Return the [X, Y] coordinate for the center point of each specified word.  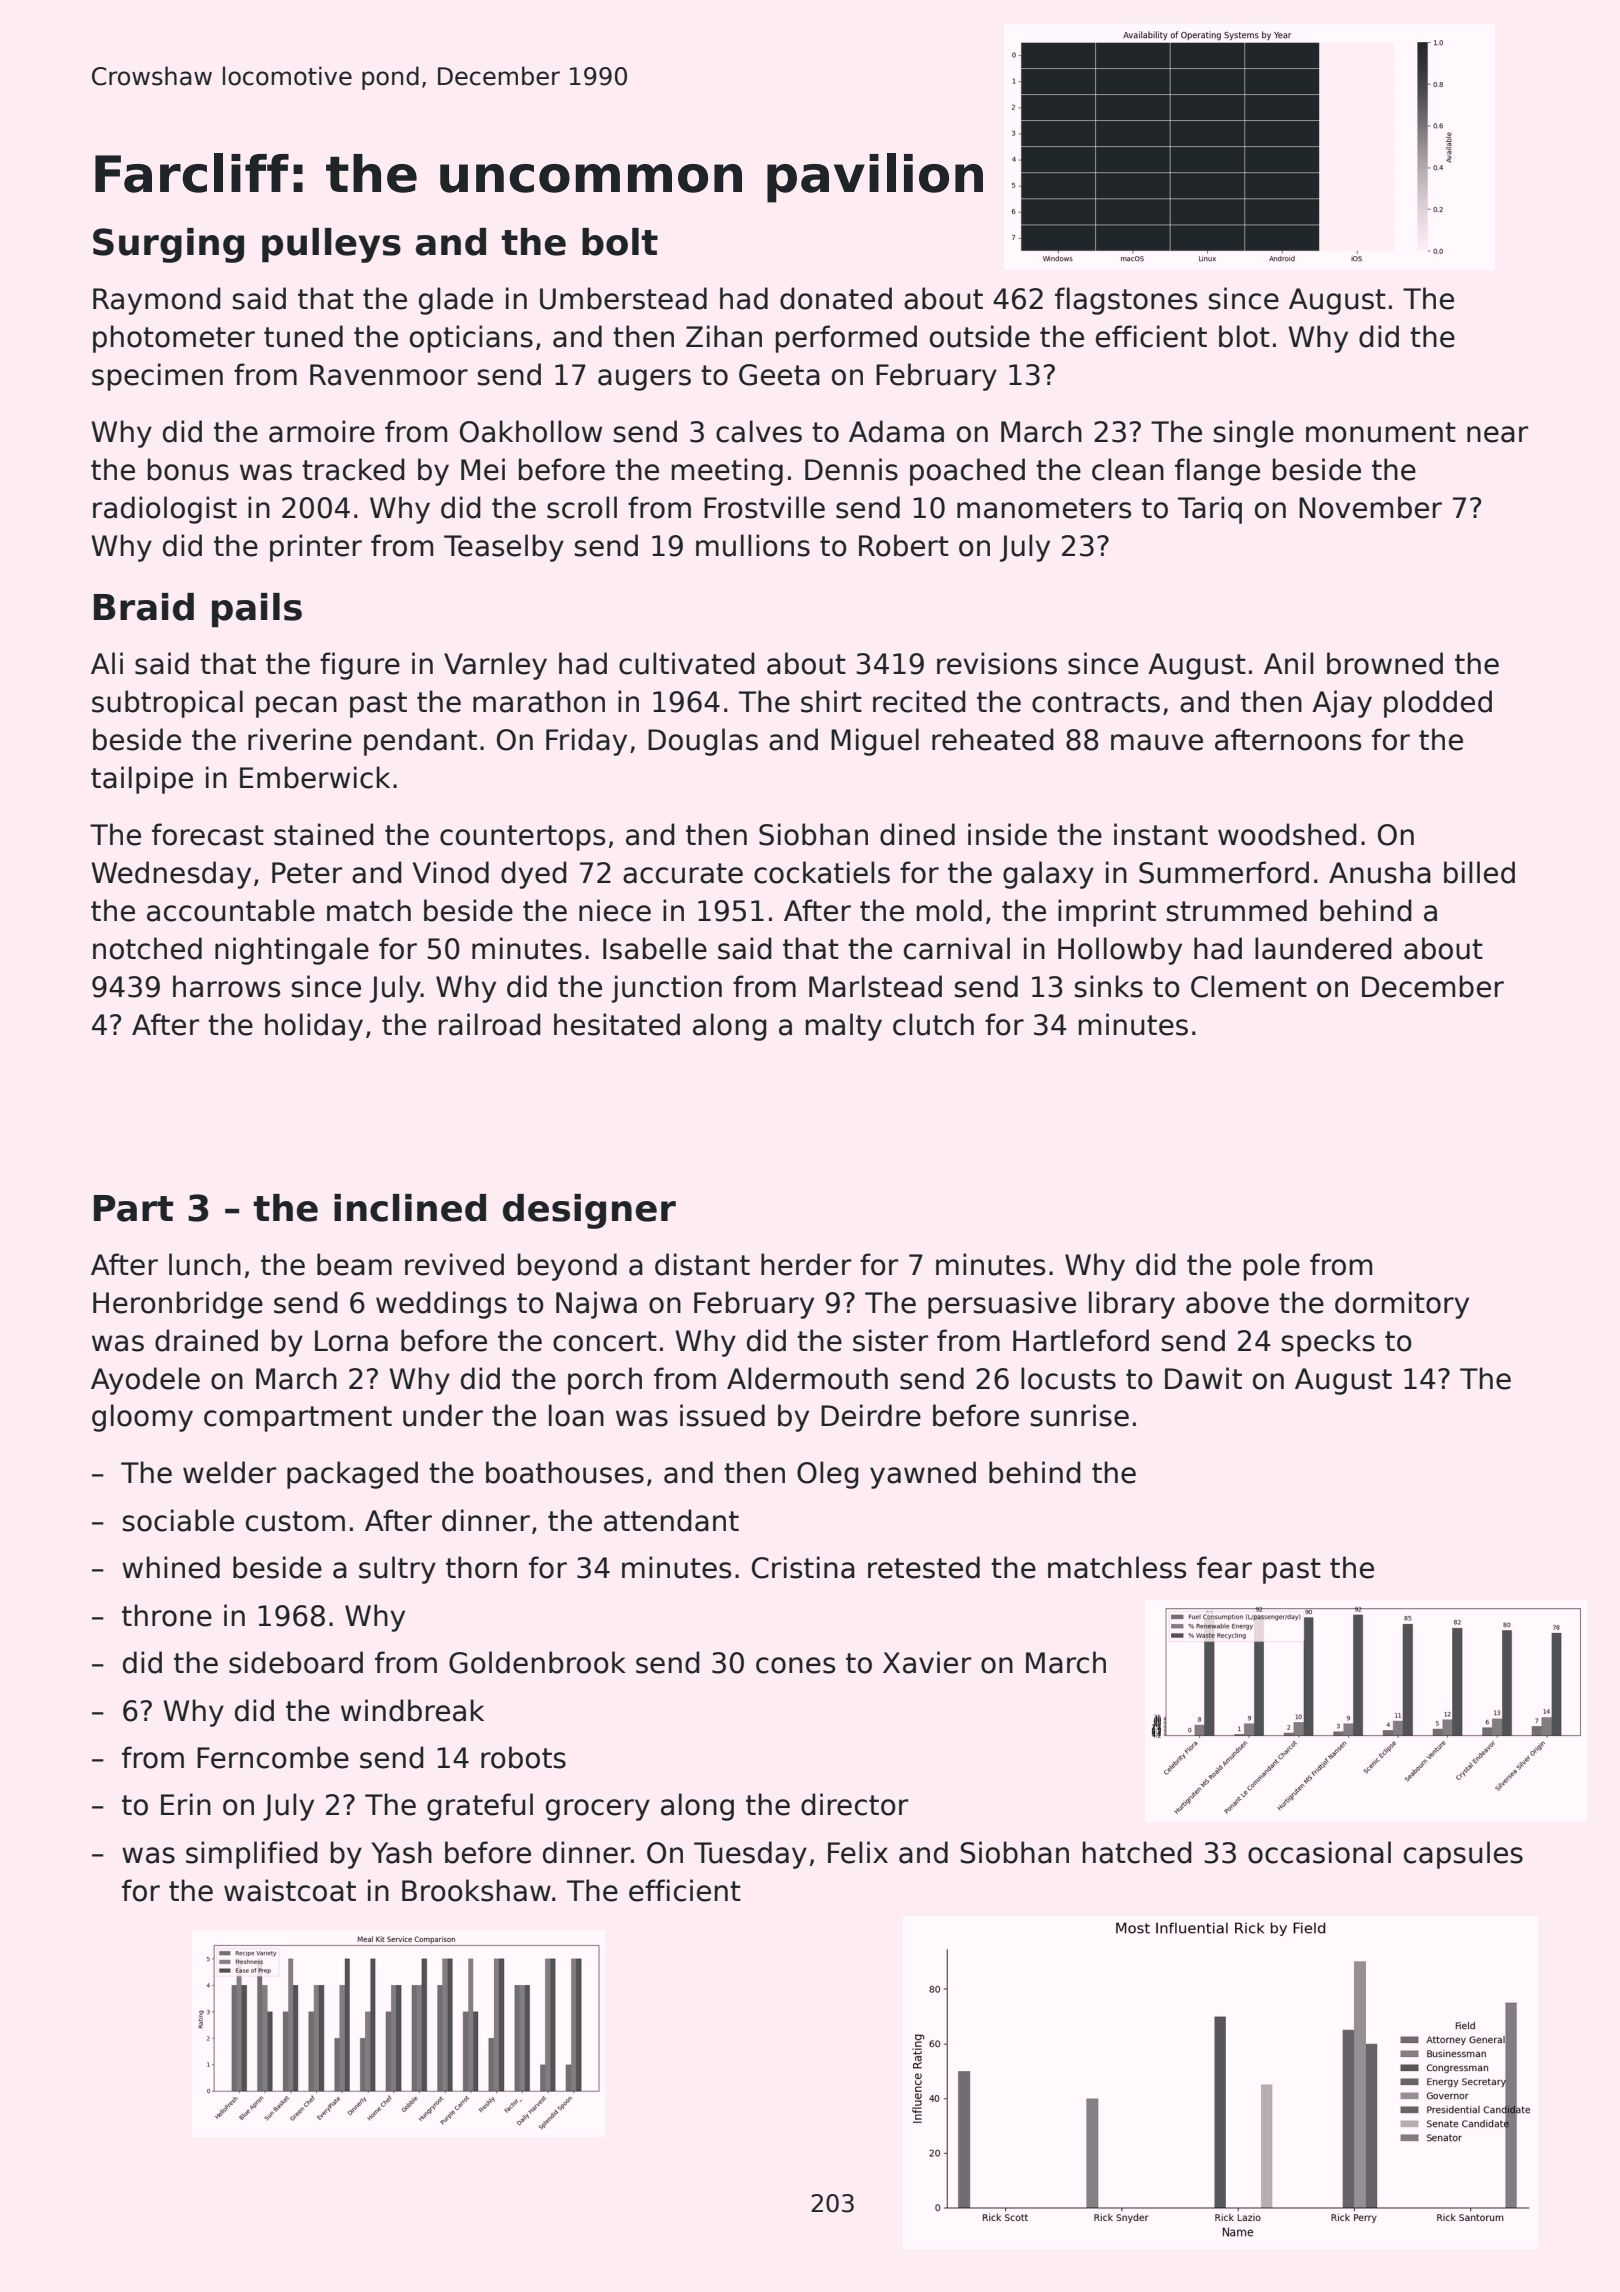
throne [167, 1615]
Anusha [1380, 872]
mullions [753, 545]
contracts [1096, 702]
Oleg [828, 1475]
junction [666, 989]
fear [1224, 1567]
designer [589, 1211]
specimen [157, 377]
